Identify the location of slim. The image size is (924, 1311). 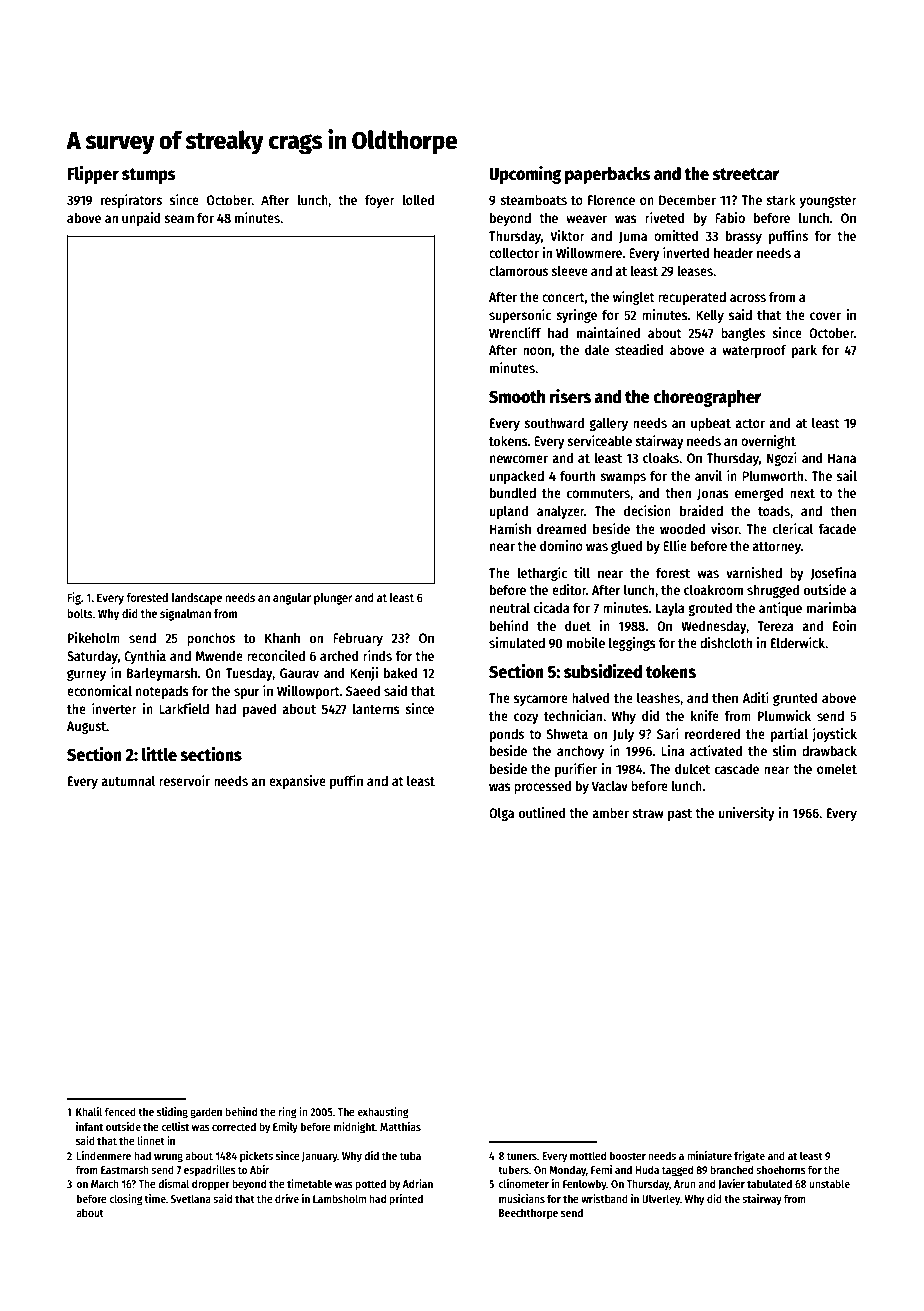
(784, 750).
